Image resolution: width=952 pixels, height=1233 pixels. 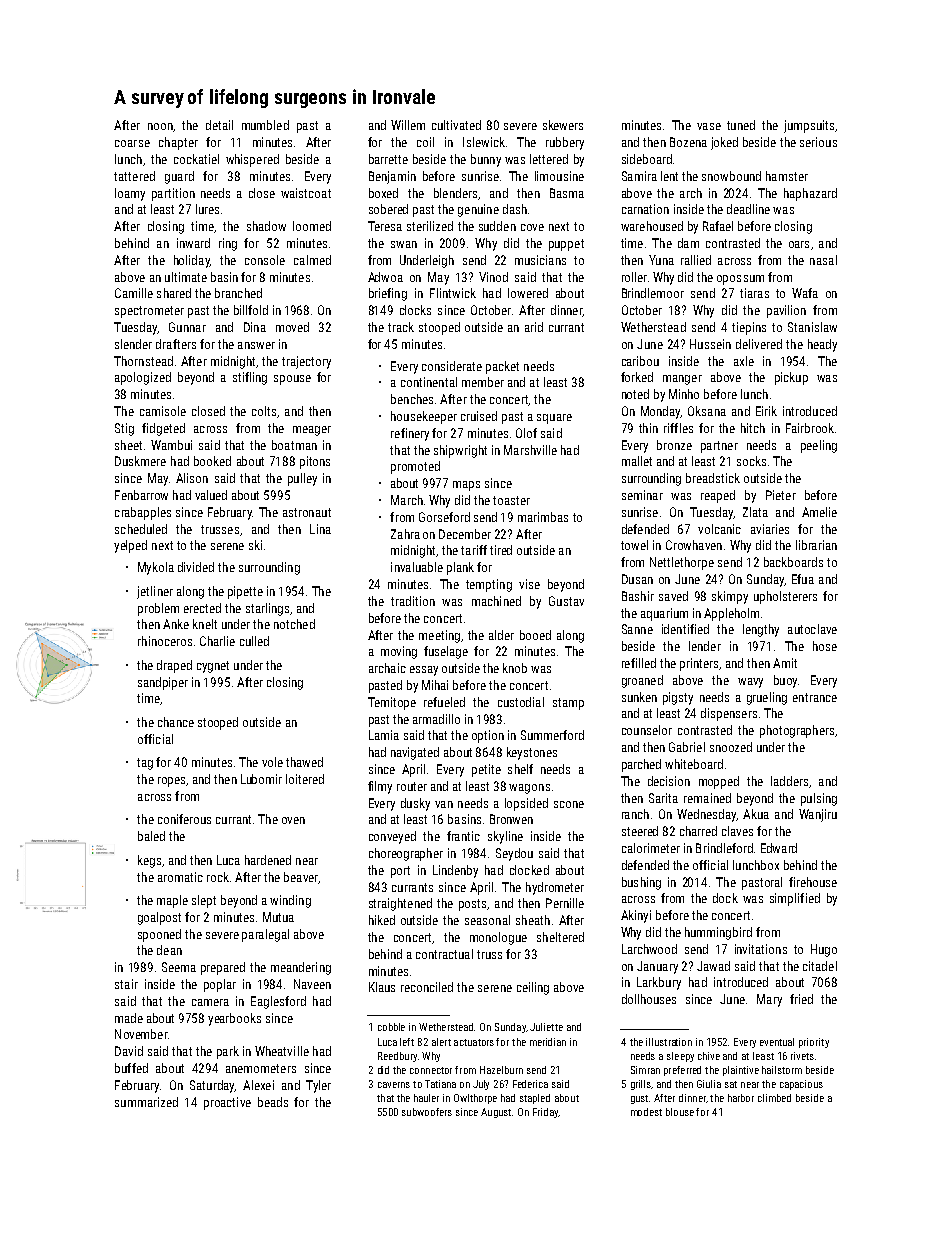 I want to click on Sanne, so click(x=637, y=629).
